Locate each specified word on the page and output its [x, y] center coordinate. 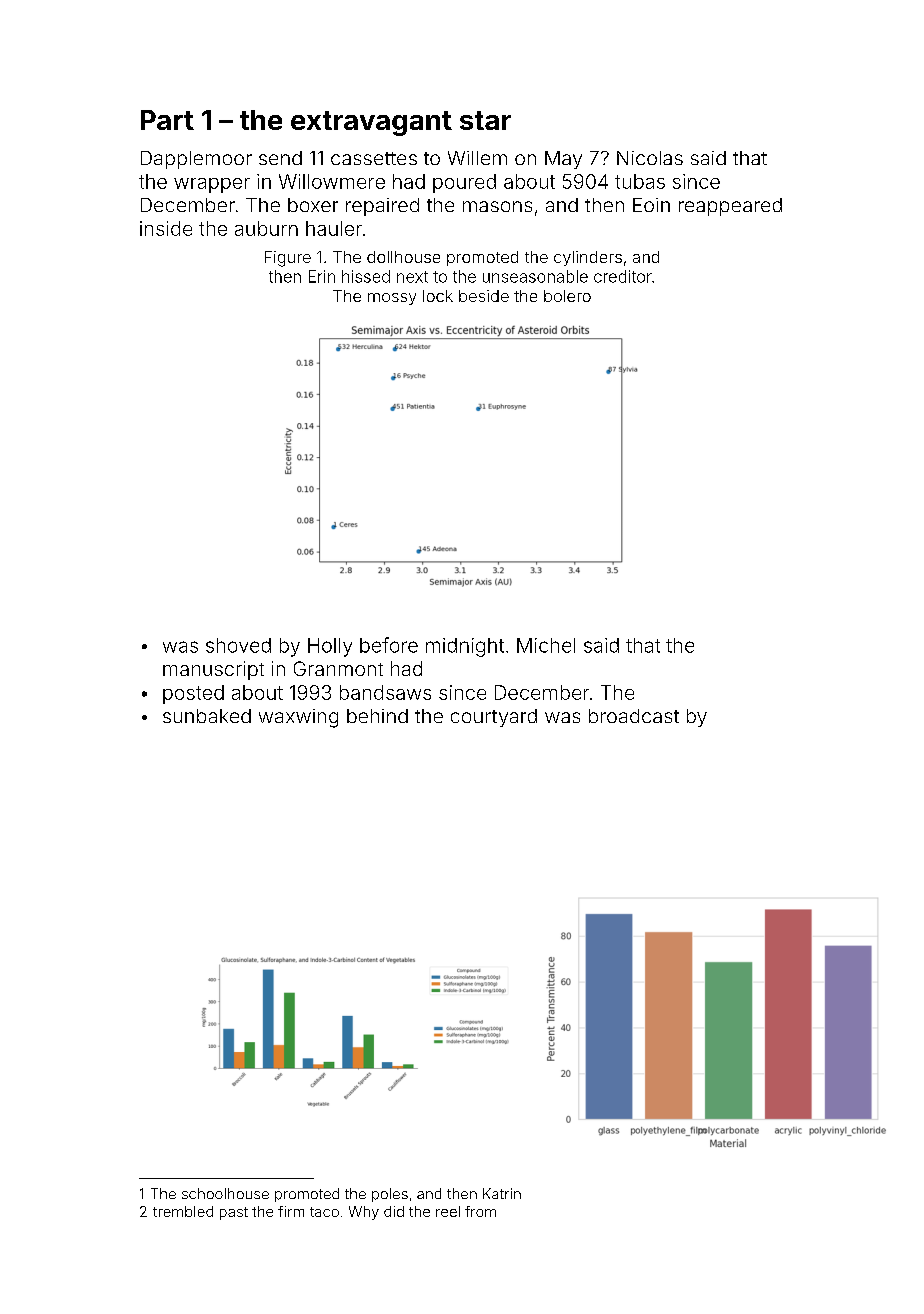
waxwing [298, 718]
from [480, 1211]
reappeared [730, 207]
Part [167, 120]
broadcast [634, 716]
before [389, 645]
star [485, 120]
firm [291, 1211]
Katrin [502, 1193]
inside [166, 228]
